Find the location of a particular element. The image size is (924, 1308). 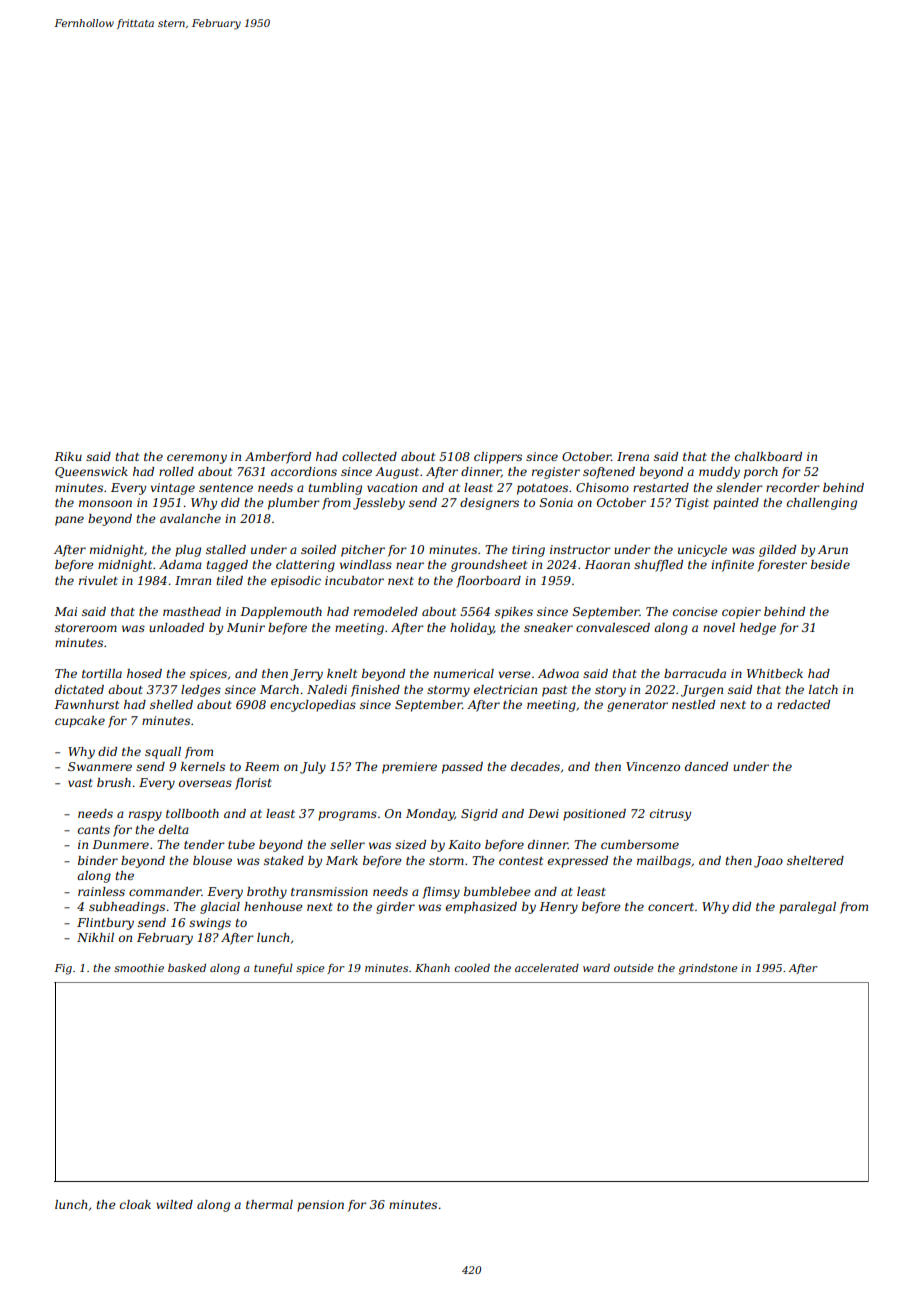

pension is located at coordinates (320, 1206).
